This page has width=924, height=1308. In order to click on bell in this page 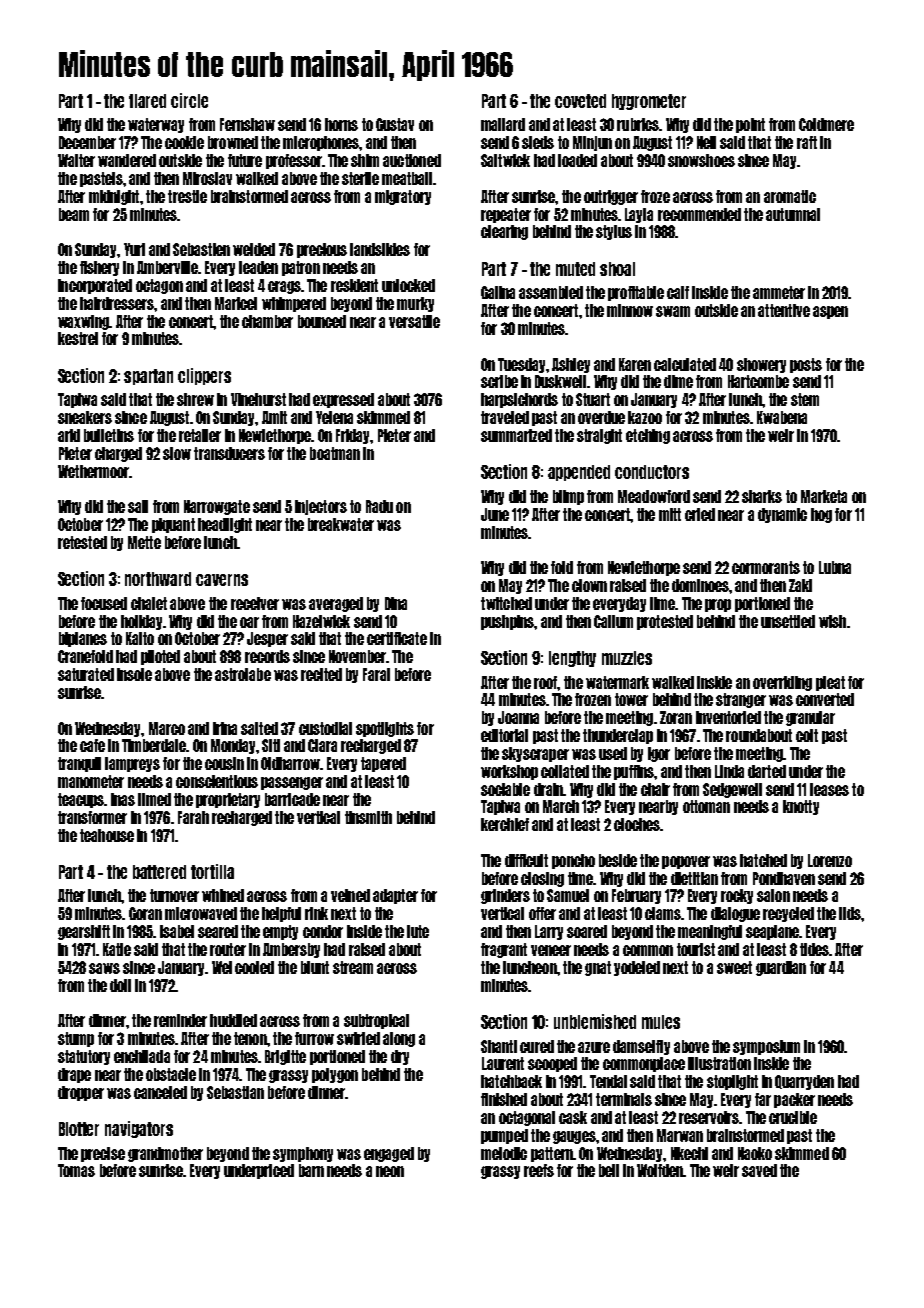, I will do `click(609, 1170)`.
